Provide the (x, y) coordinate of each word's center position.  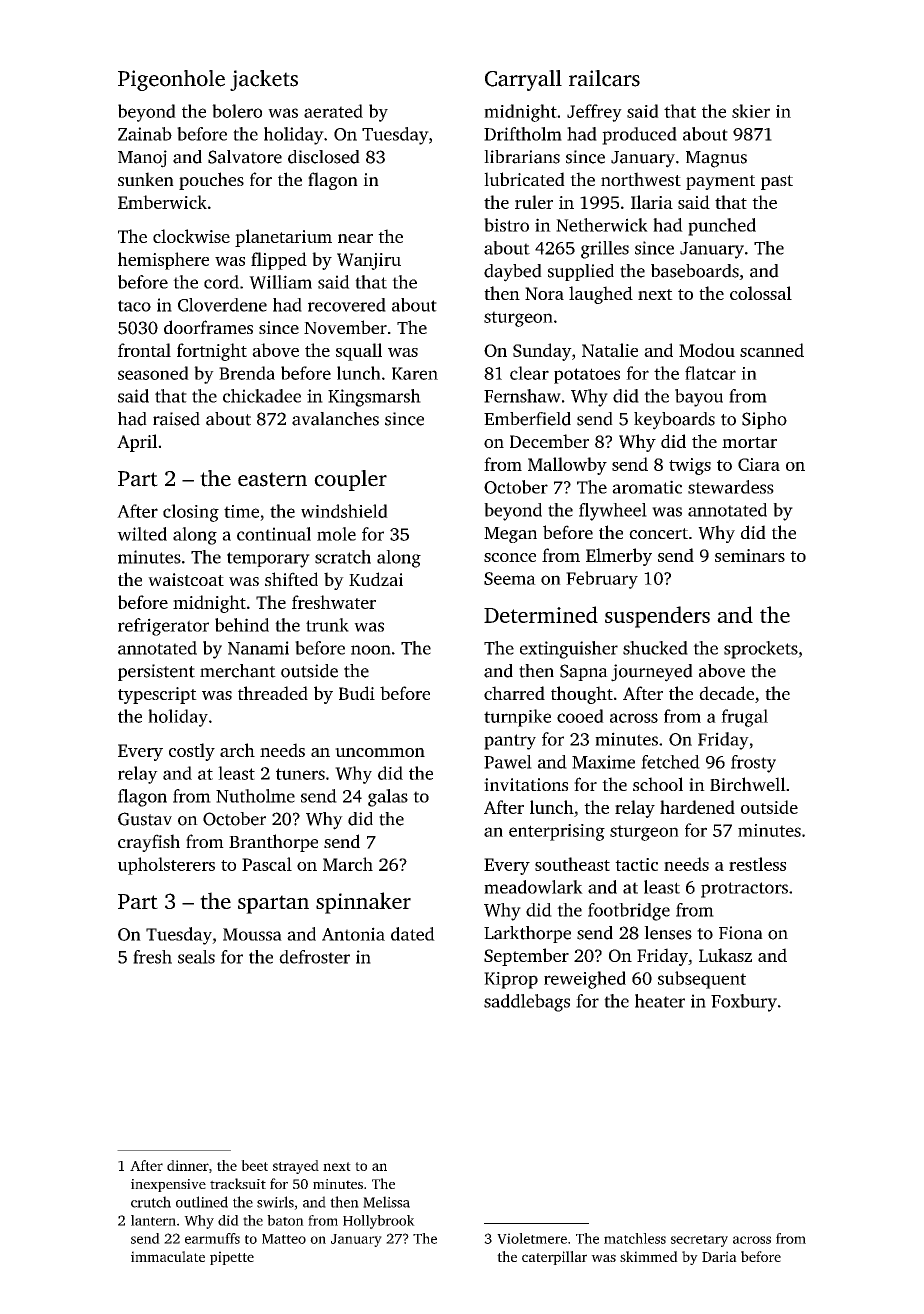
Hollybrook (379, 1222)
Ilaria (652, 202)
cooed (580, 716)
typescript (157, 695)
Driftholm (523, 134)
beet (254, 1165)
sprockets (761, 650)
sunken (146, 179)
